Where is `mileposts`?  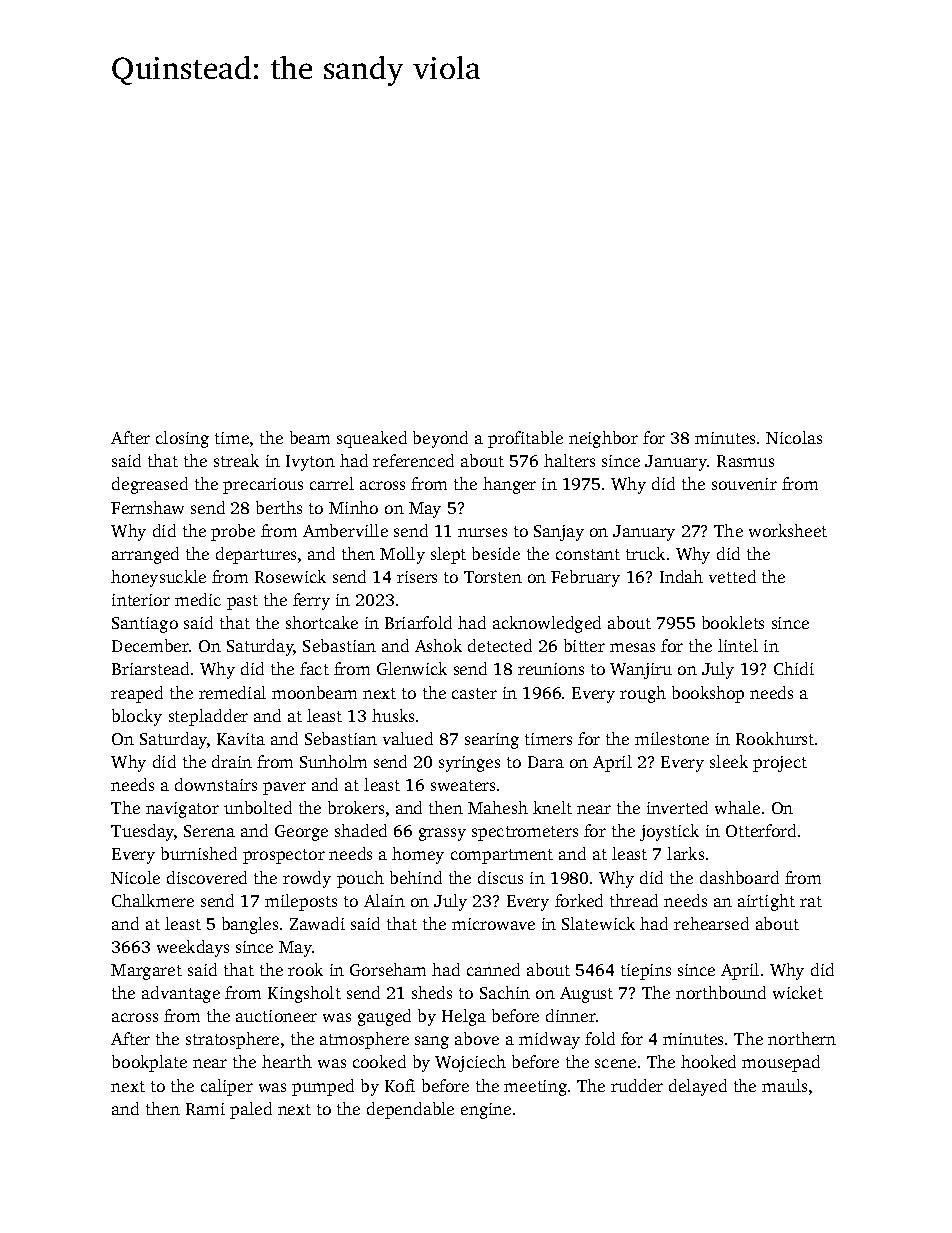
mileposts is located at coordinates (301, 902).
